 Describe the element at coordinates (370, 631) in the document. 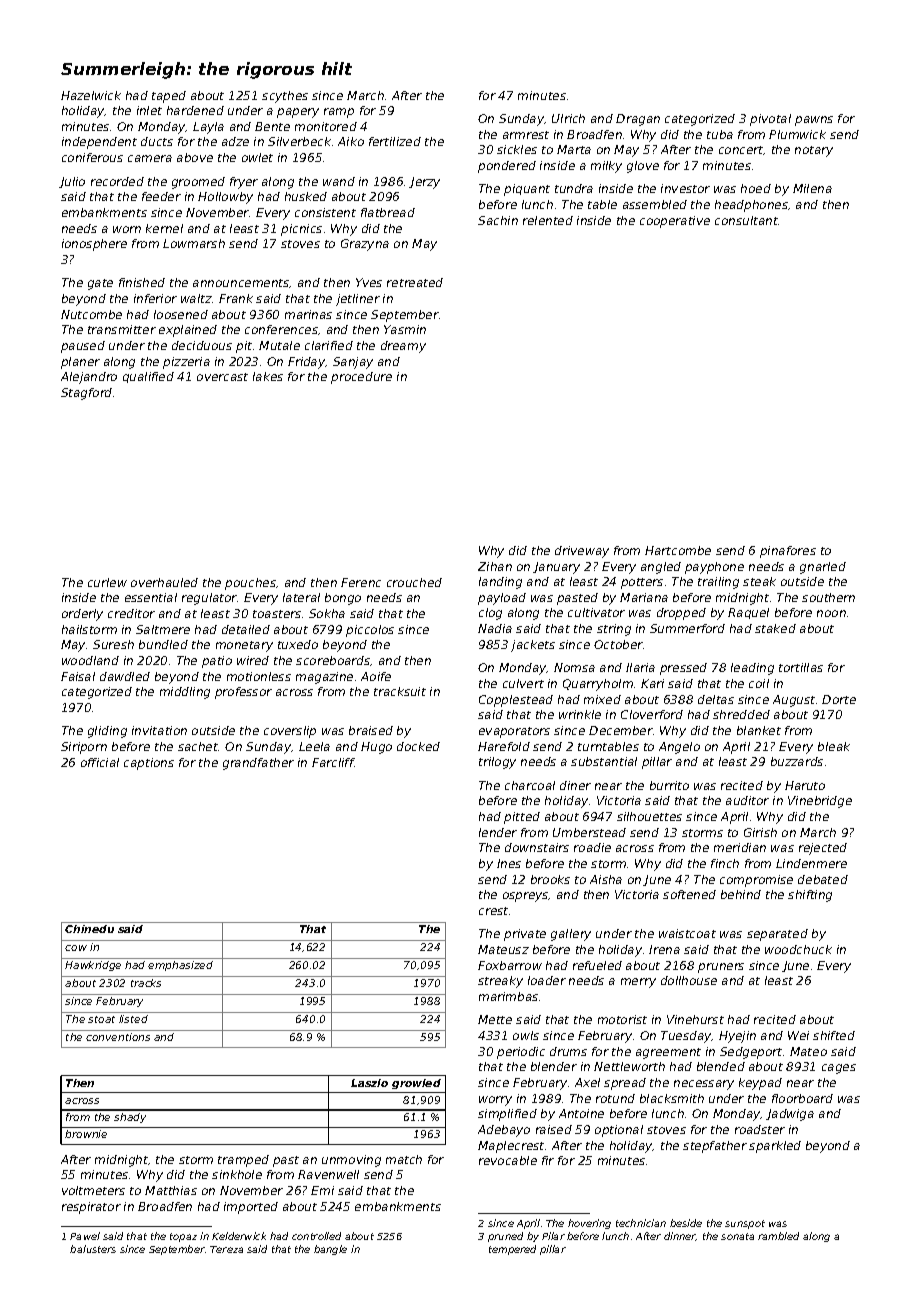

I see `piccolos` at that location.
